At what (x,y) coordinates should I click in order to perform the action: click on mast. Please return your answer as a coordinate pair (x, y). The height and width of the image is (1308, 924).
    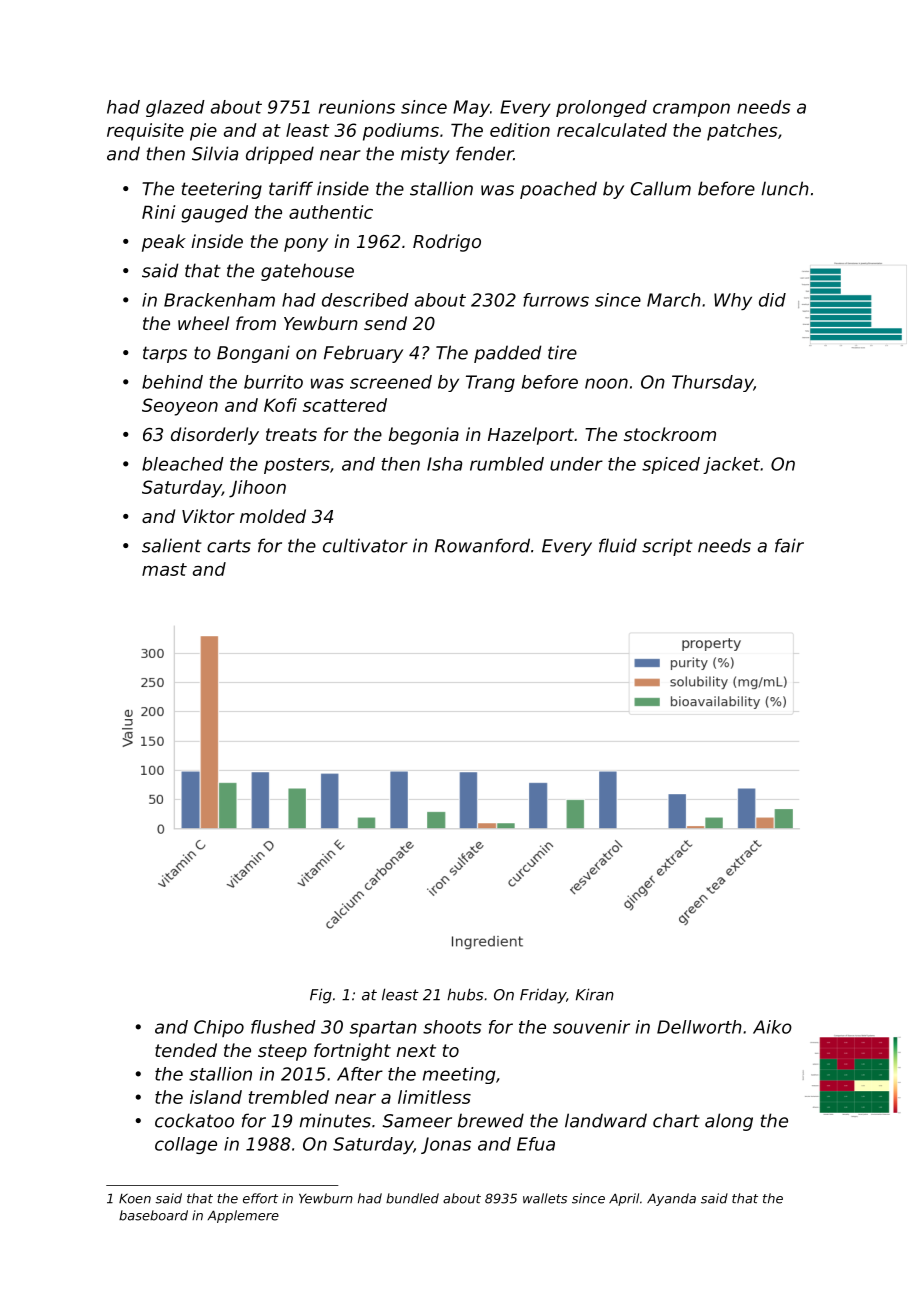
    Looking at the image, I should click on (164, 569).
